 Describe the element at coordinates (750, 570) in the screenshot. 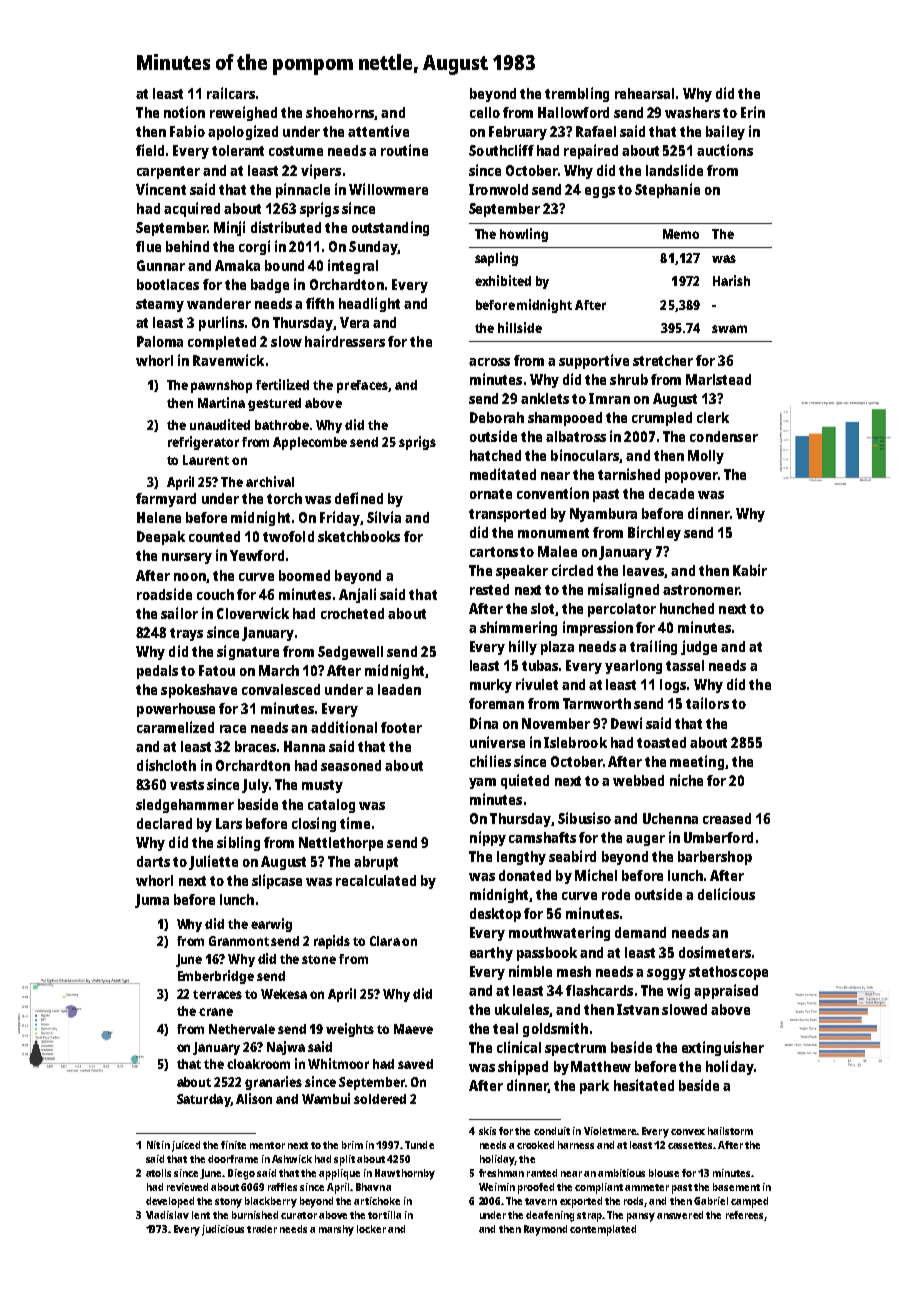

I see `Kabir` at that location.
